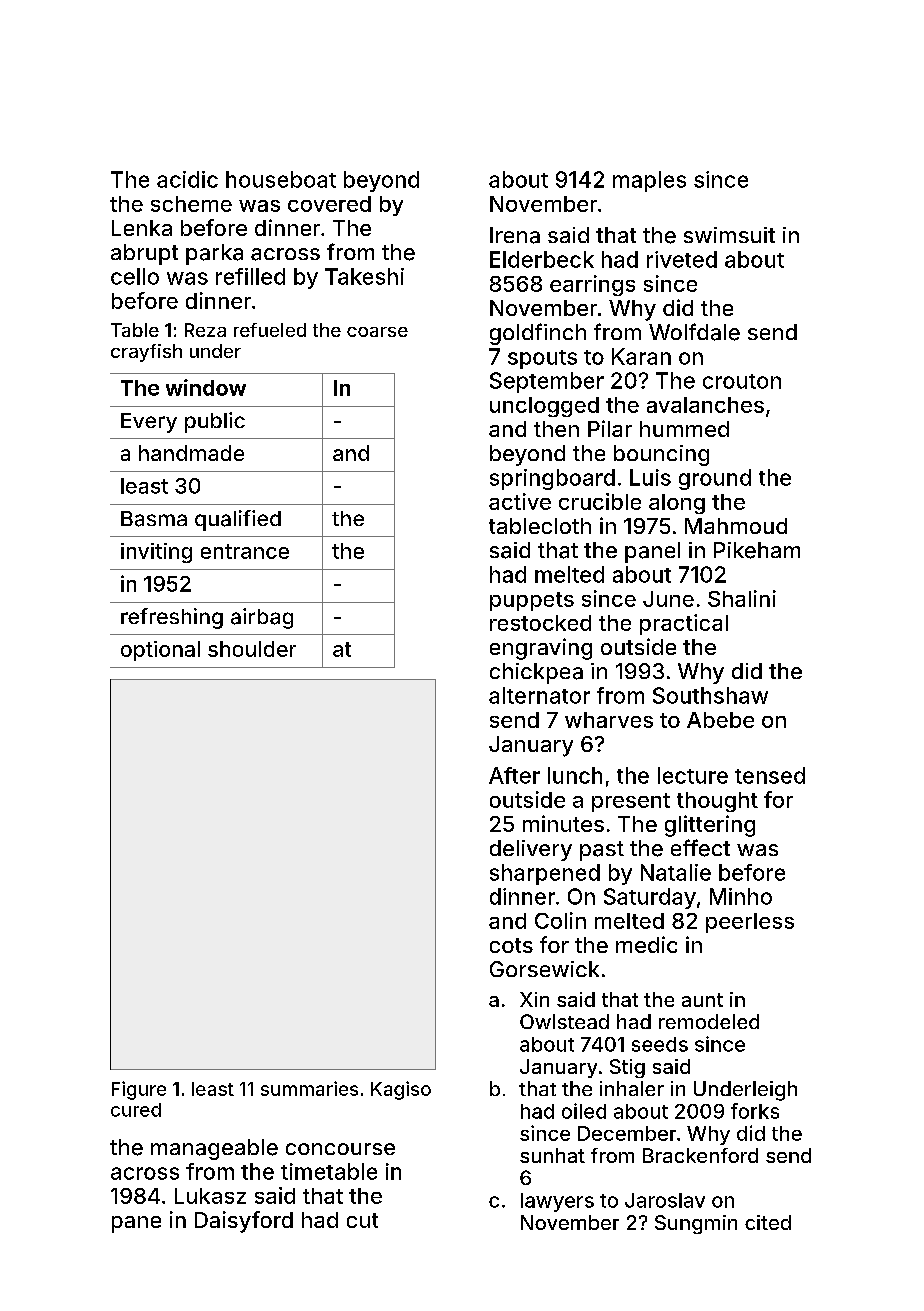 The width and height of the screenshot is (924, 1311). Describe the element at coordinates (191, 204) in the screenshot. I see `scheme` at that location.
